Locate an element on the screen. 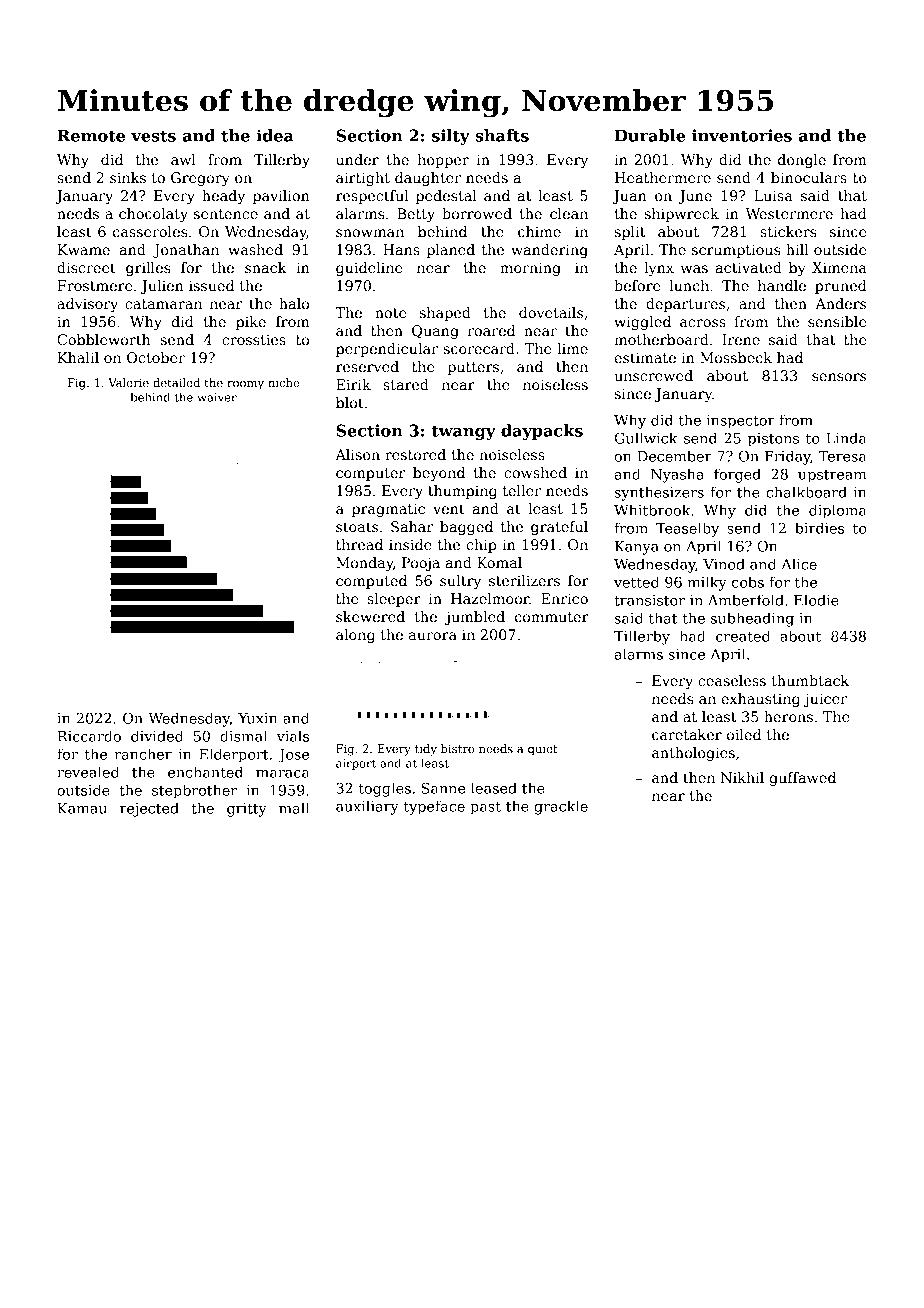 This screenshot has width=924, height=1308. Cobbleworth is located at coordinates (103, 339).
